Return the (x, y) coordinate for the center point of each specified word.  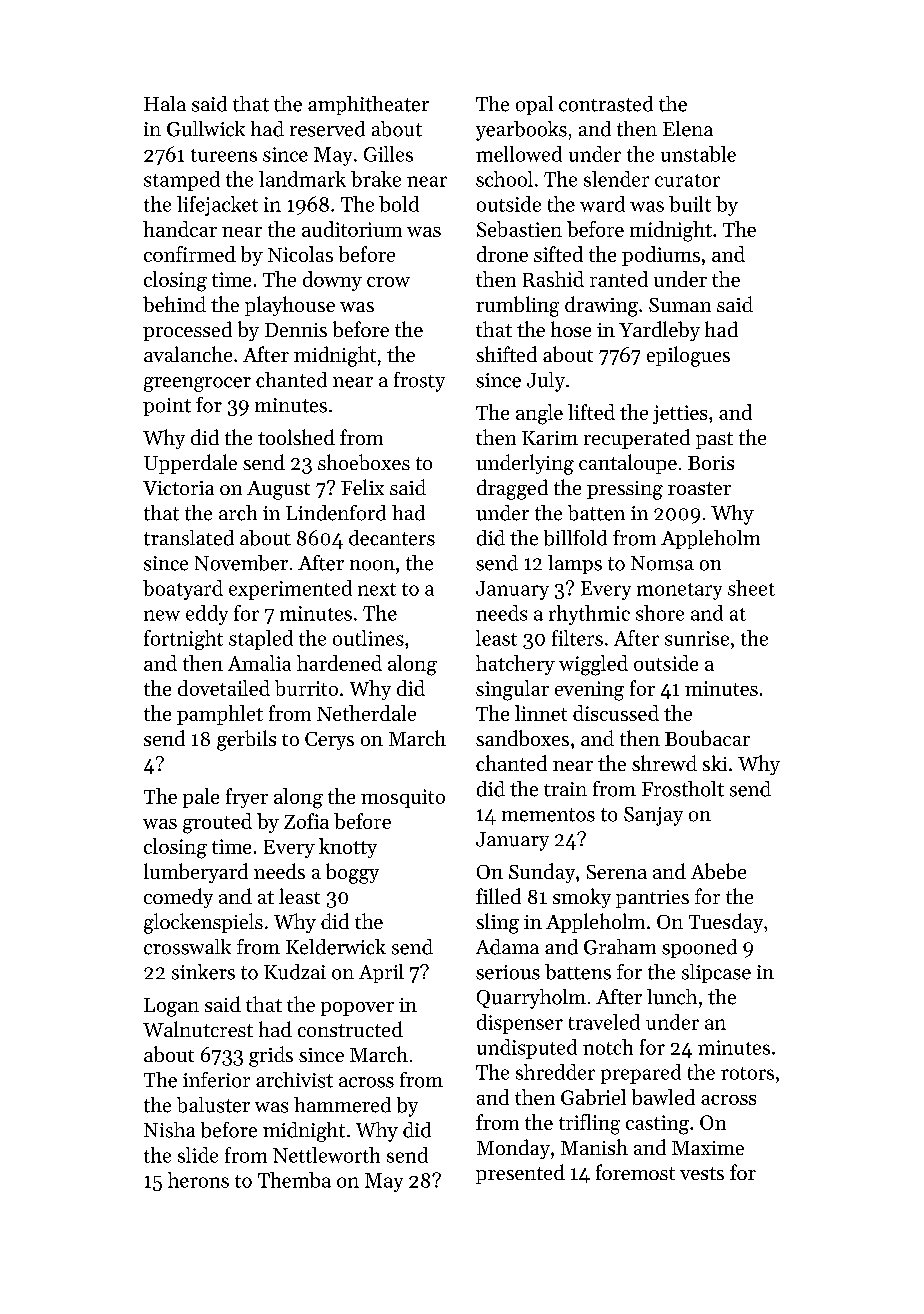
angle (539, 414)
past (714, 440)
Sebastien (519, 229)
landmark (302, 179)
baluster (213, 1105)
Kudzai (295, 972)
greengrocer (197, 384)
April (381, 973)
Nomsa (662, 563)
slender (616, 179)
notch (608, 1047)
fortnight (183, 640)
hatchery (515, 665)
